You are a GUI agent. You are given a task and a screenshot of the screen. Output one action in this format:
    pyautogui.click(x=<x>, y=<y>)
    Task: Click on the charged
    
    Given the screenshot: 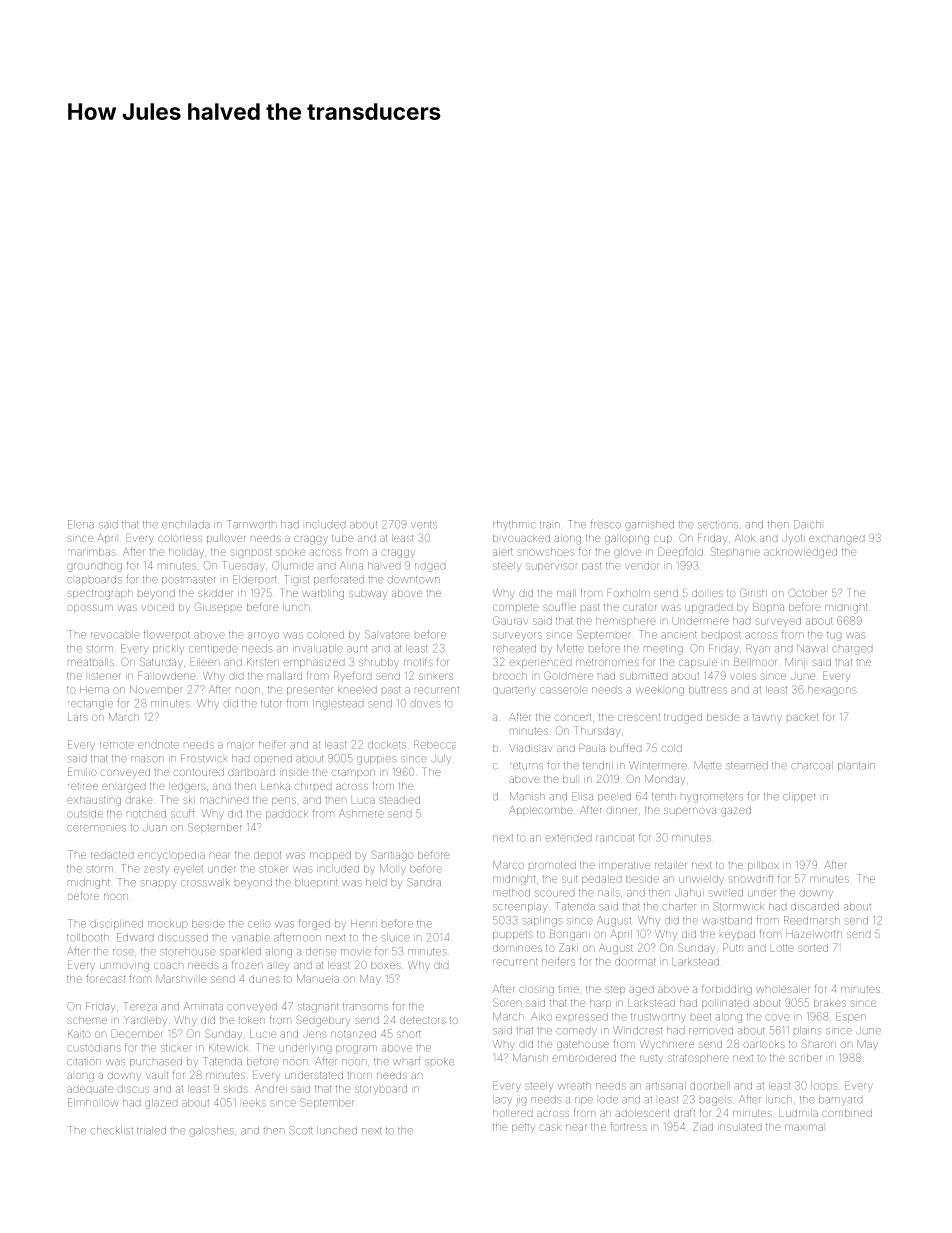 What is the action you would take?
    pyautogui.click(x=852, y=650)
